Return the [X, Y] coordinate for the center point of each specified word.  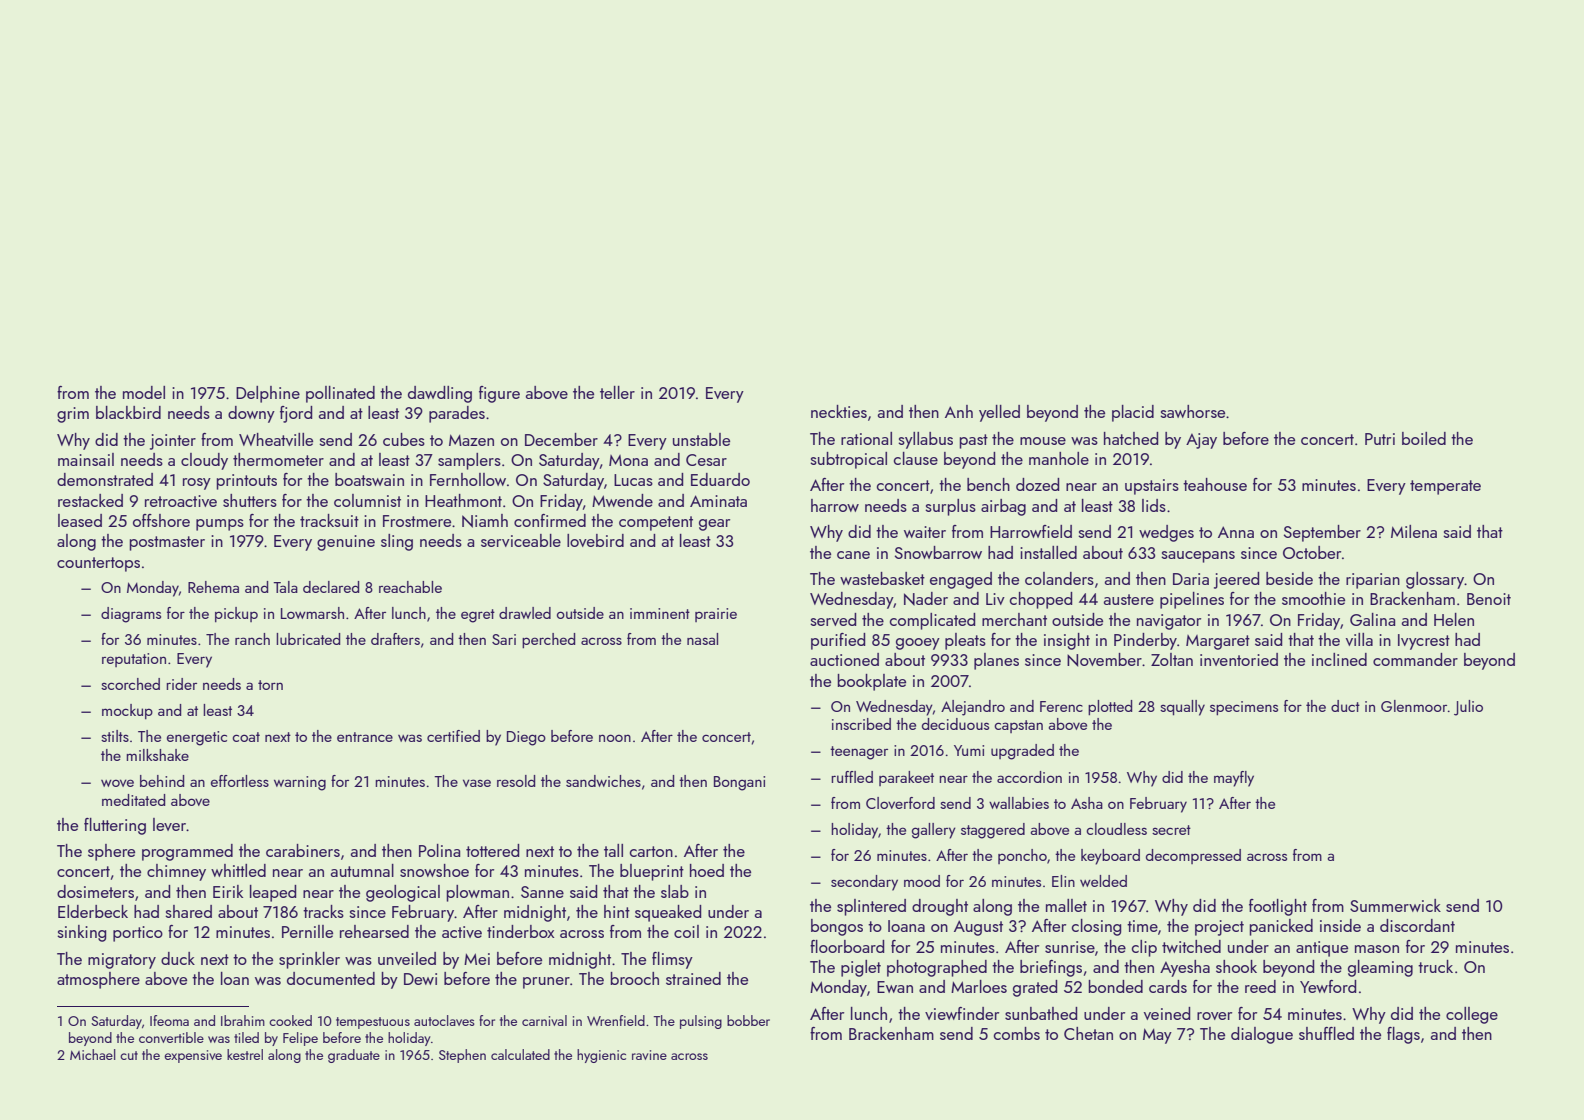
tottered [492, 850]
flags [1403, 1035]
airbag [1003, 507]
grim [73, 415]
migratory [122, 961]
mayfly [1234, 779]
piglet [861, 968]
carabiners [303, 850]
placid [1133, 413]
